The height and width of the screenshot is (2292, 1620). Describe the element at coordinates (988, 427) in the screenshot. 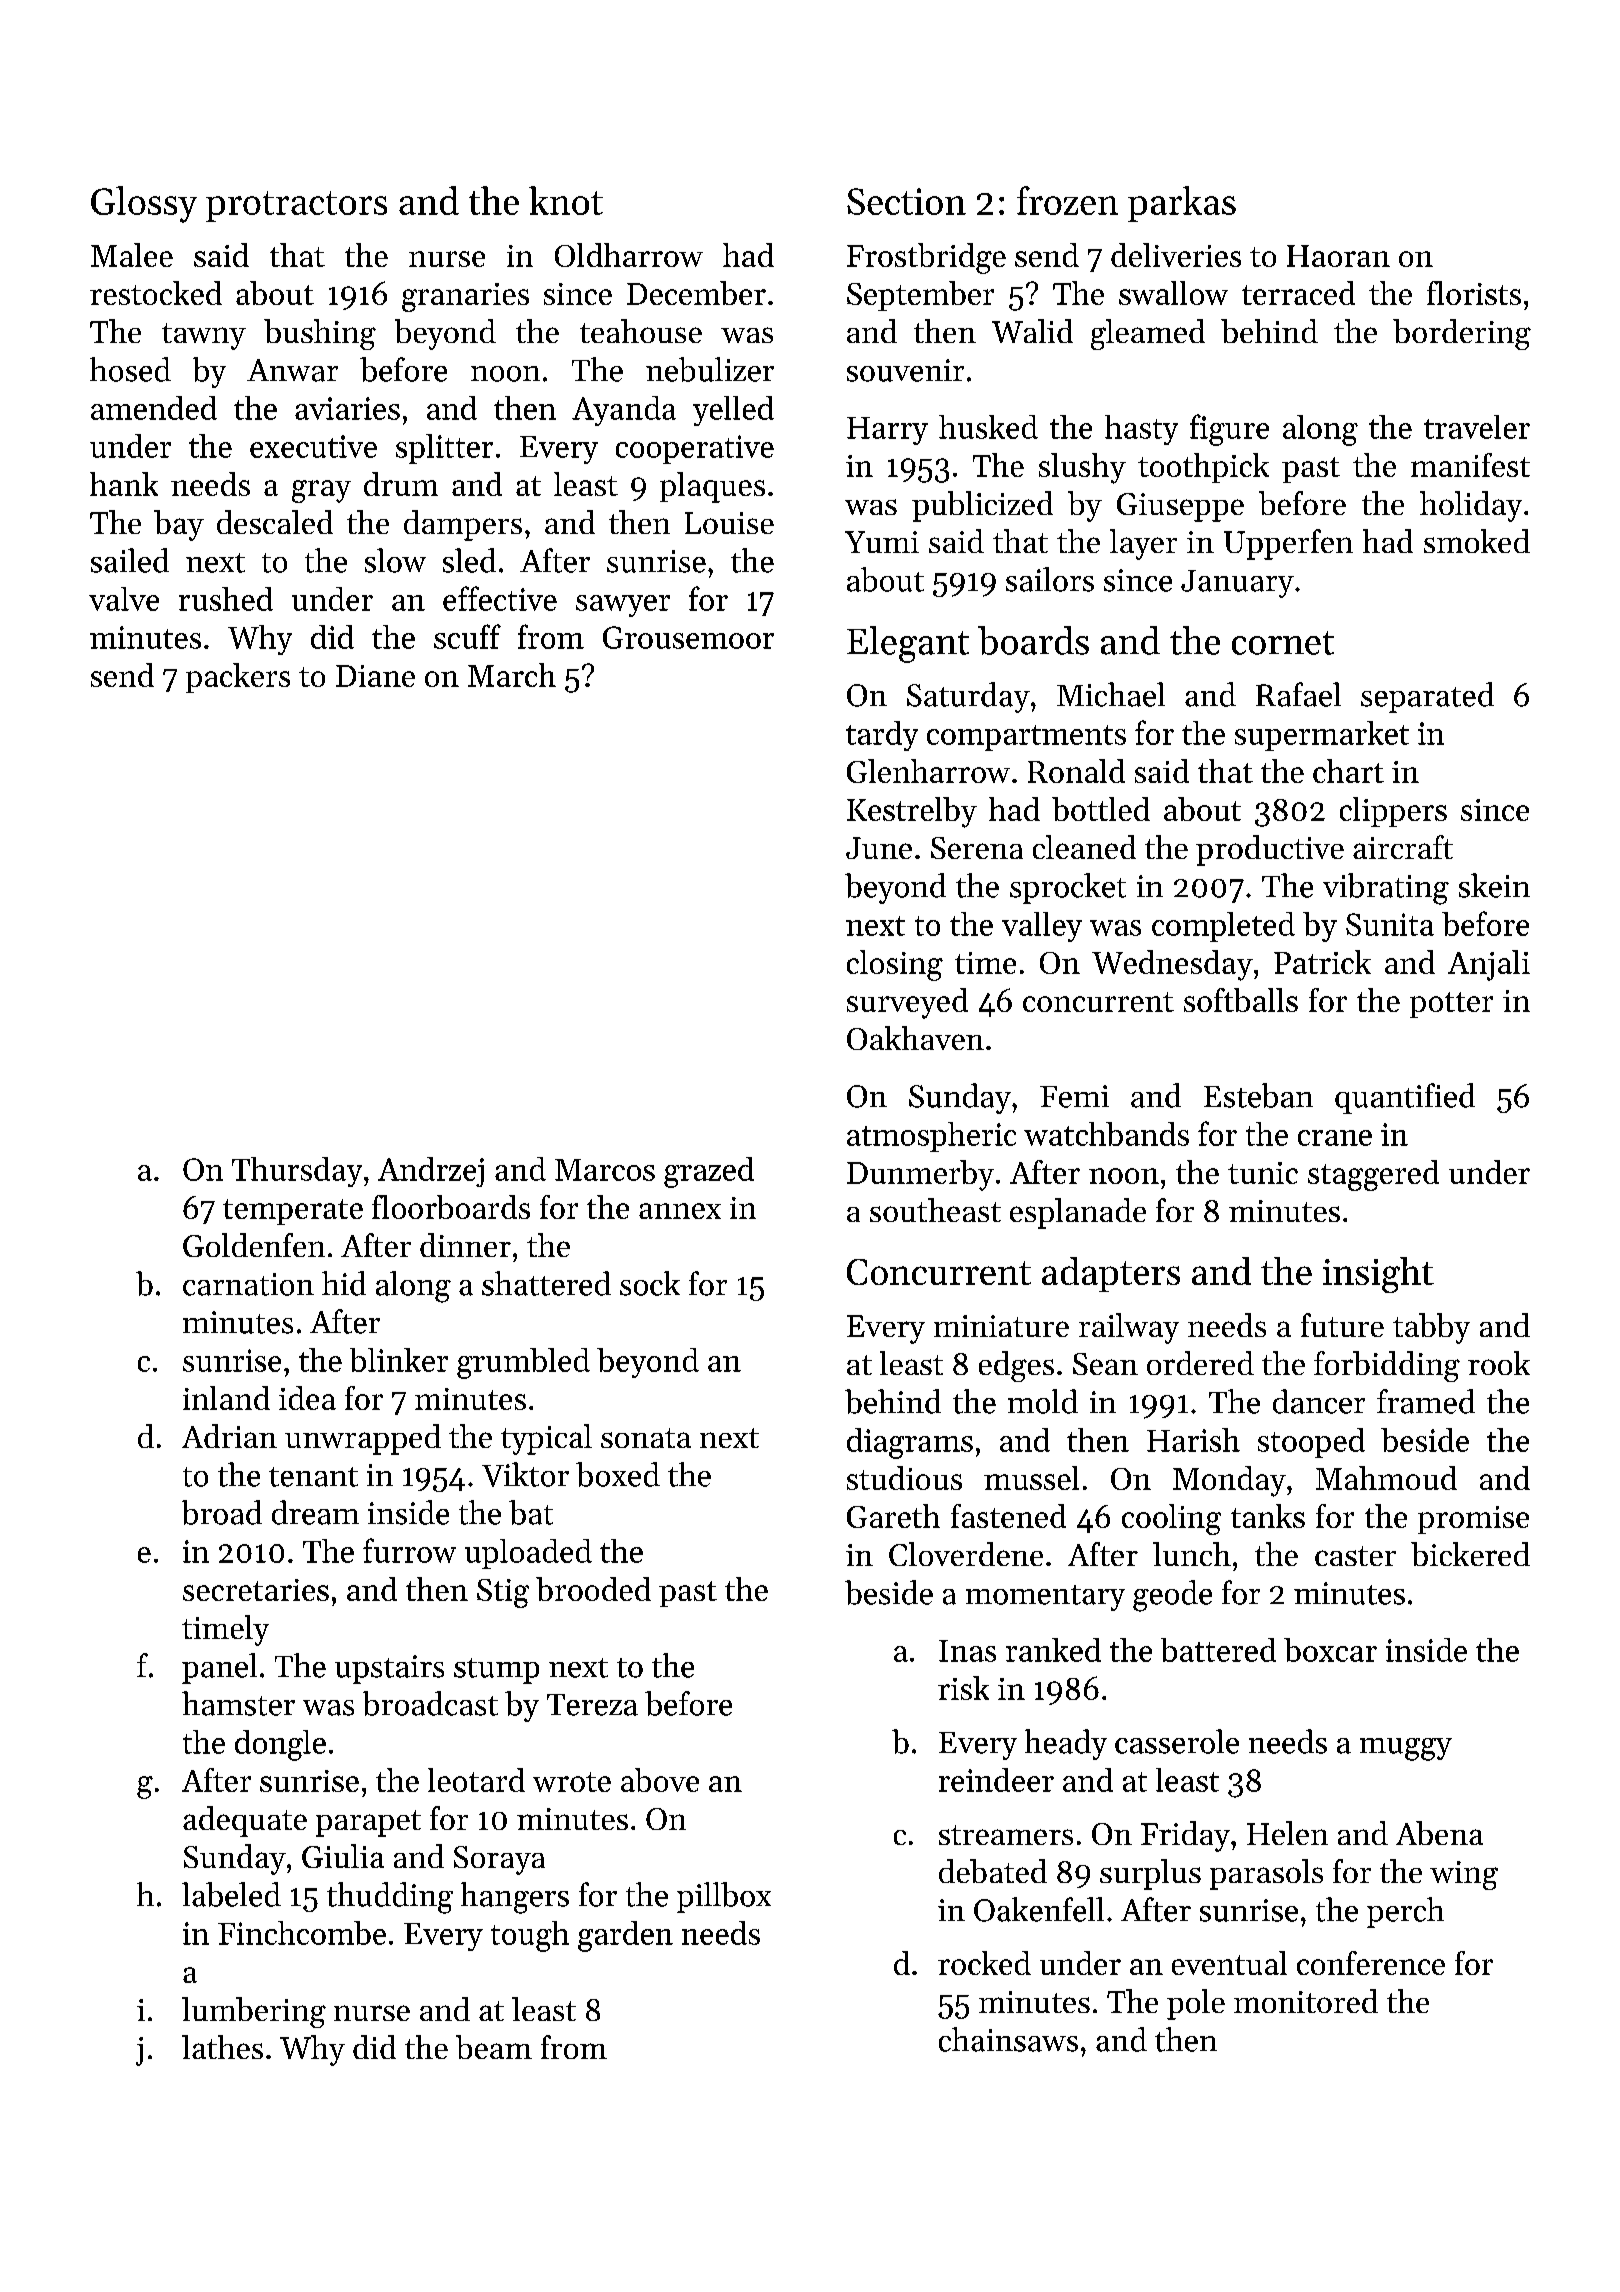

I see `husked` at that location.
